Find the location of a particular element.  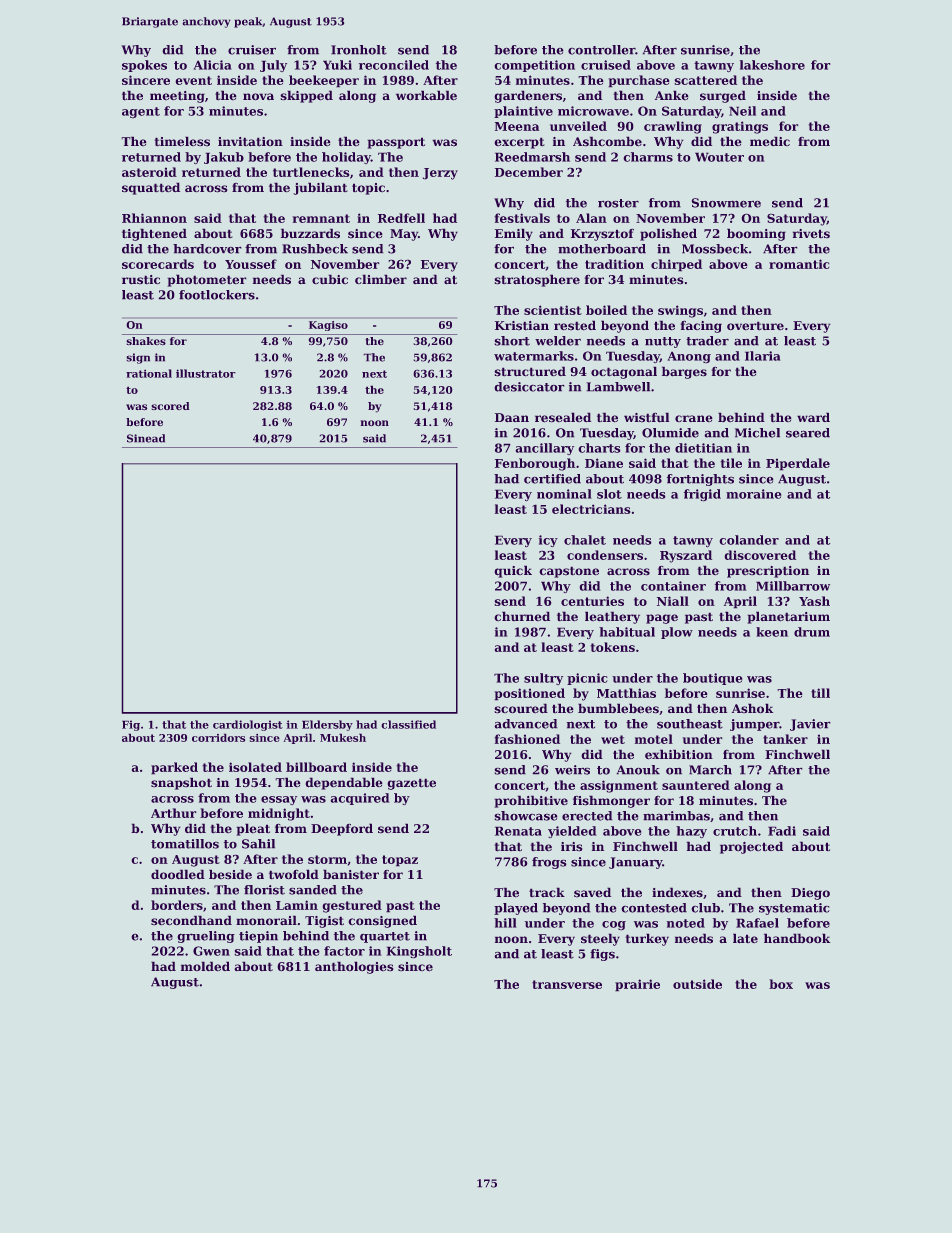

positioned is located at coordinates (529, 694).
